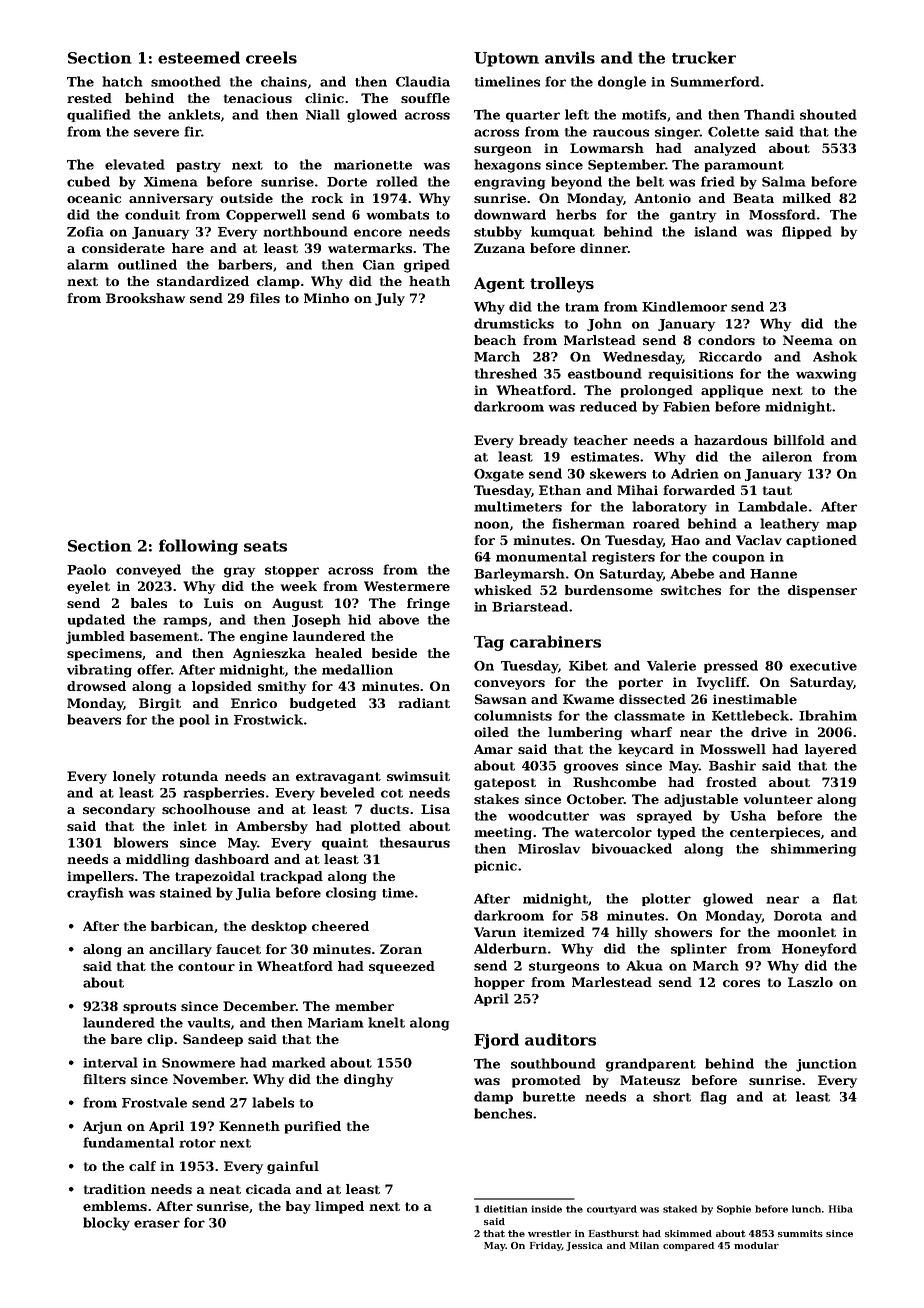  I want to click on frosted, so click(731, 782).
